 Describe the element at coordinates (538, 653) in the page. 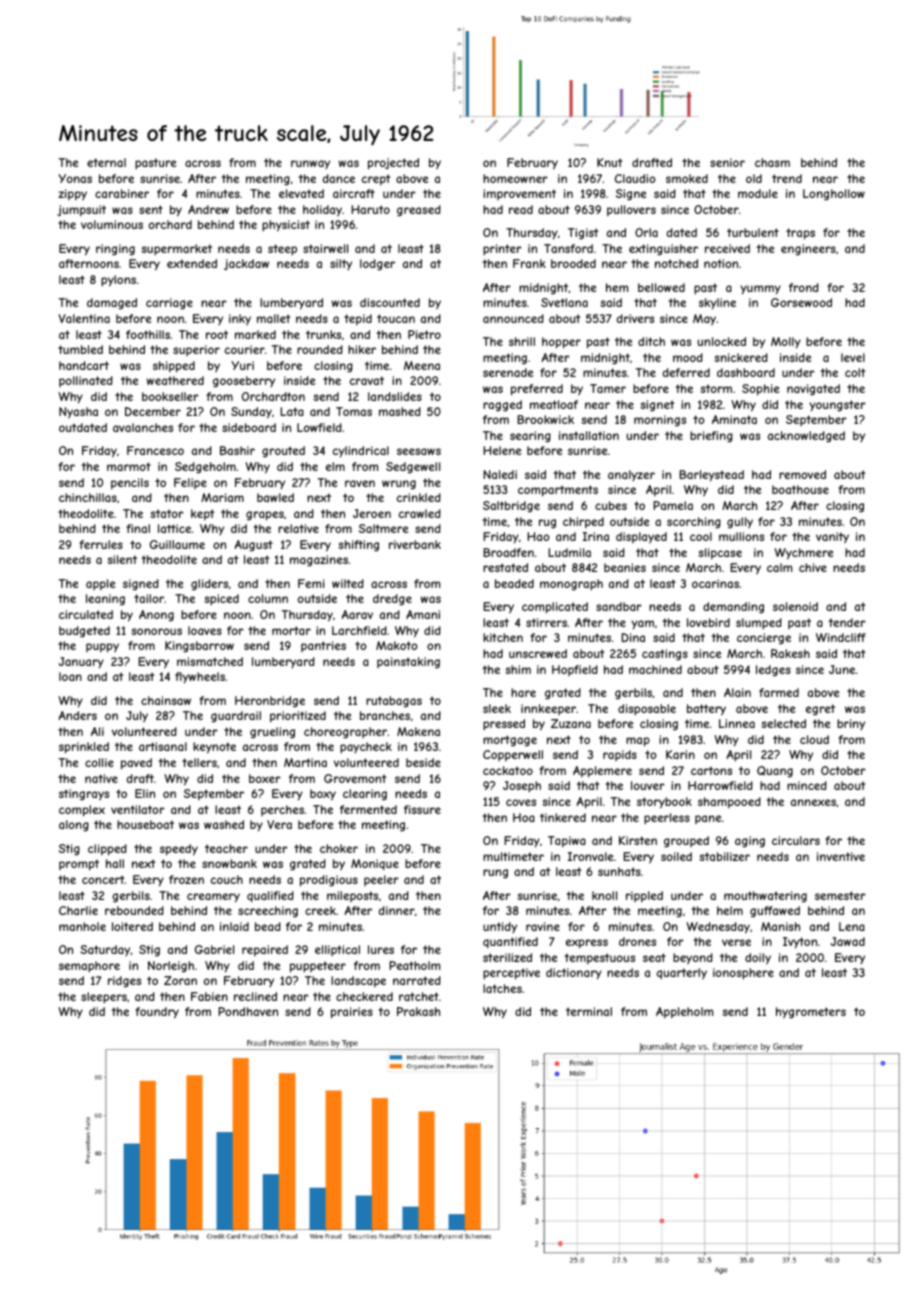

I see `unscrewed` at that location.
